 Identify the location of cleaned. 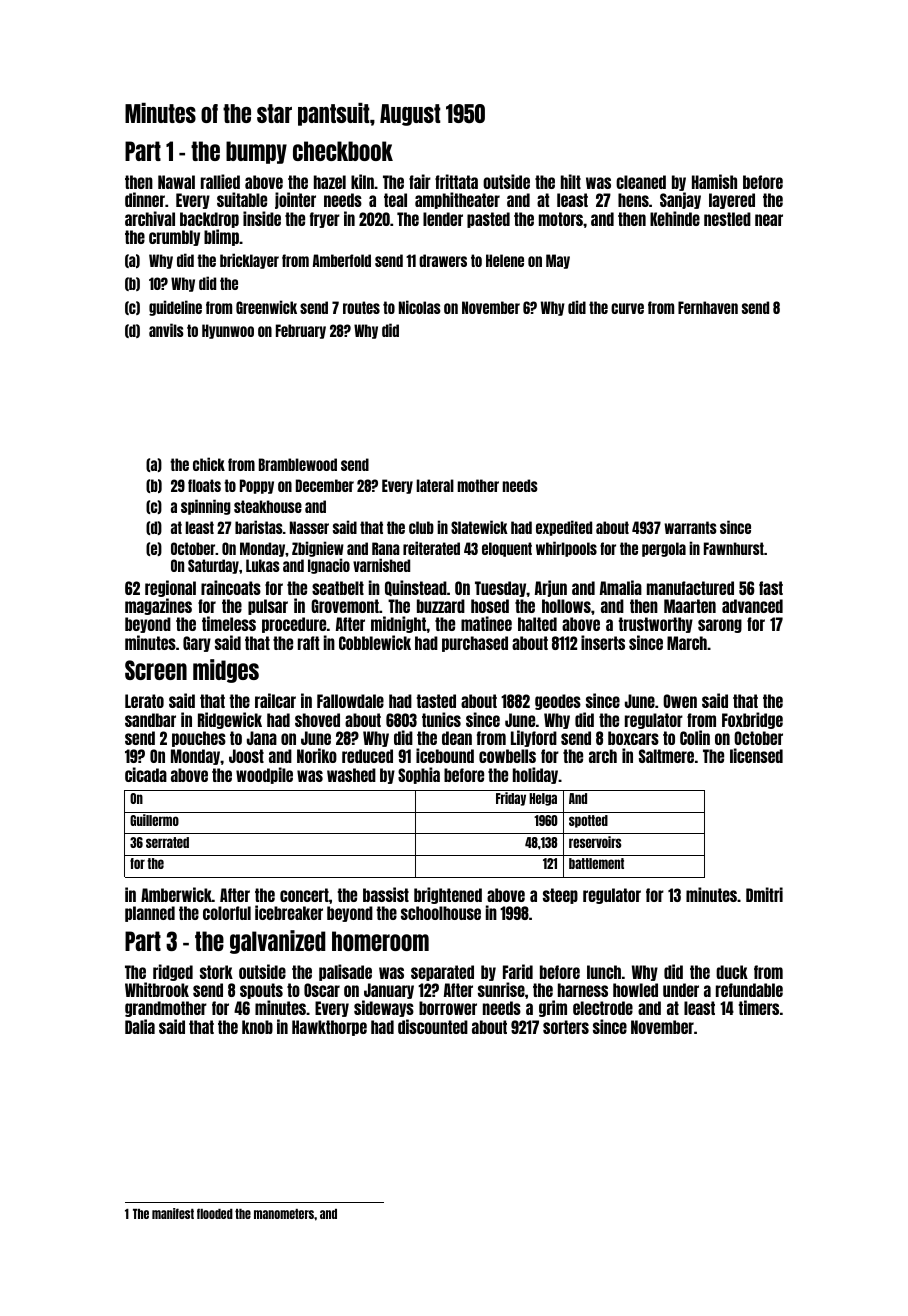
(641, 182).
